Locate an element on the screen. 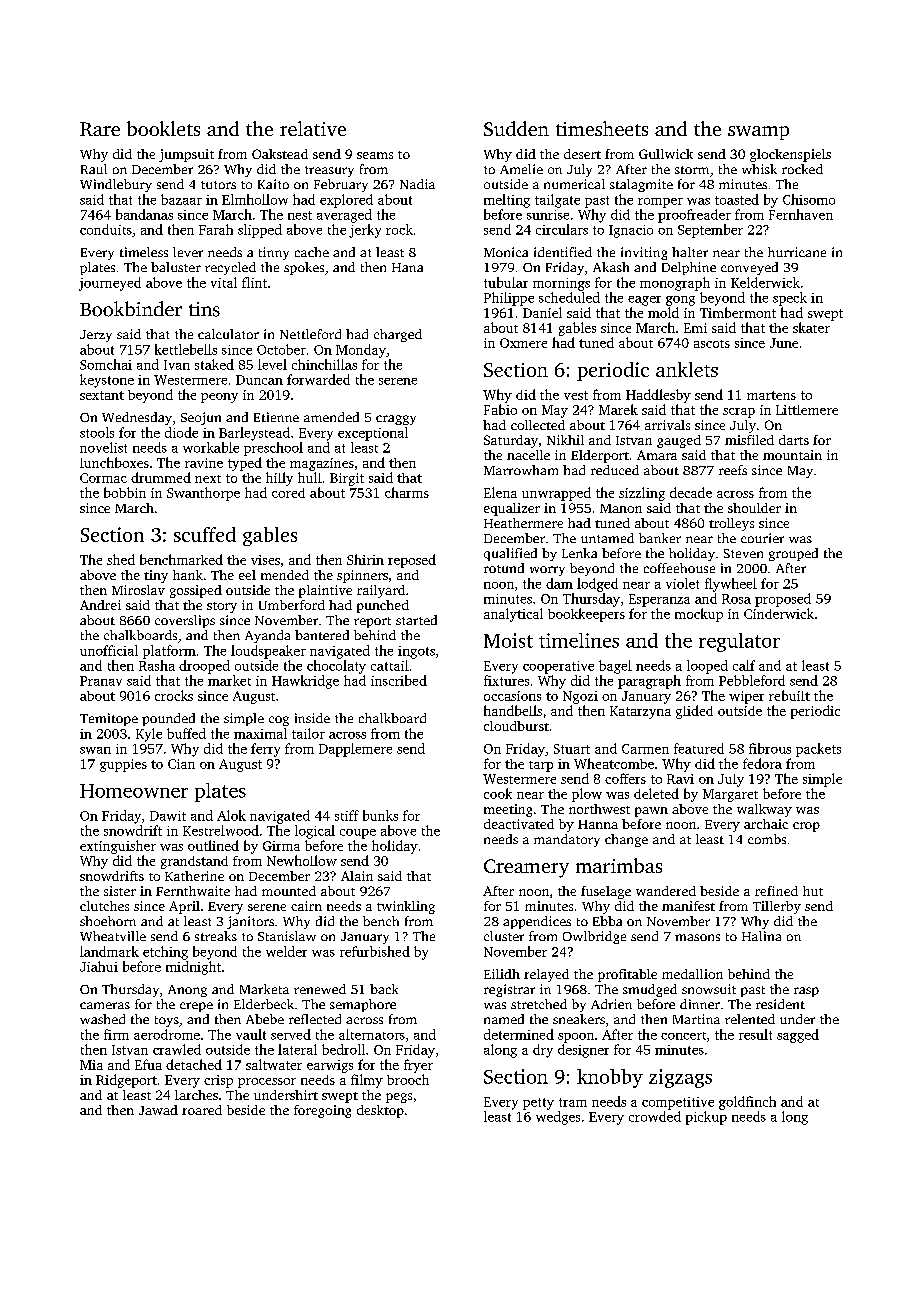 This screenshot has width=924, height=1308. booklets is located at coordinates (163, 128).
